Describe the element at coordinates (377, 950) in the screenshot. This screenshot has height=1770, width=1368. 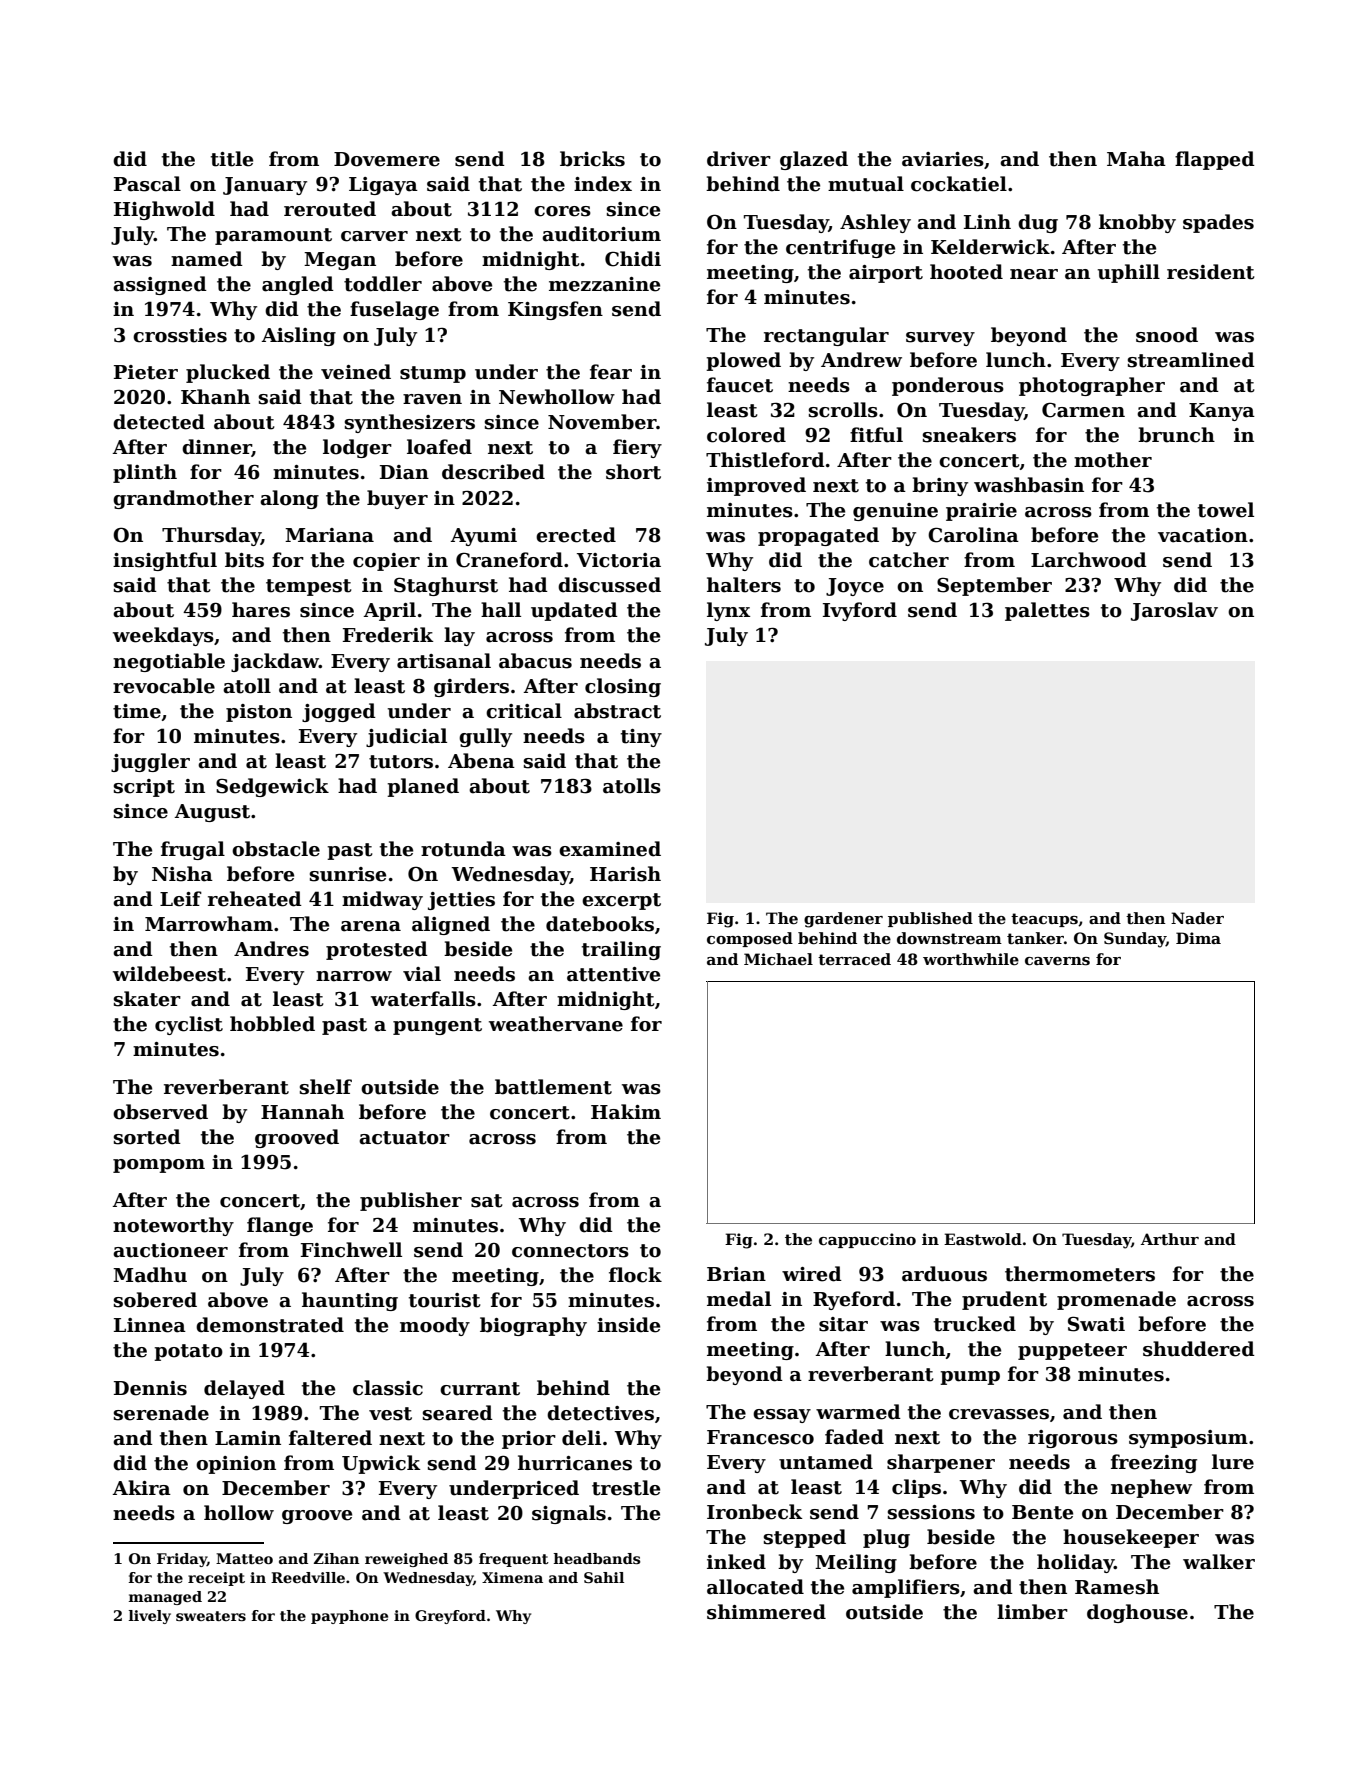
I see `protested` at that location.
